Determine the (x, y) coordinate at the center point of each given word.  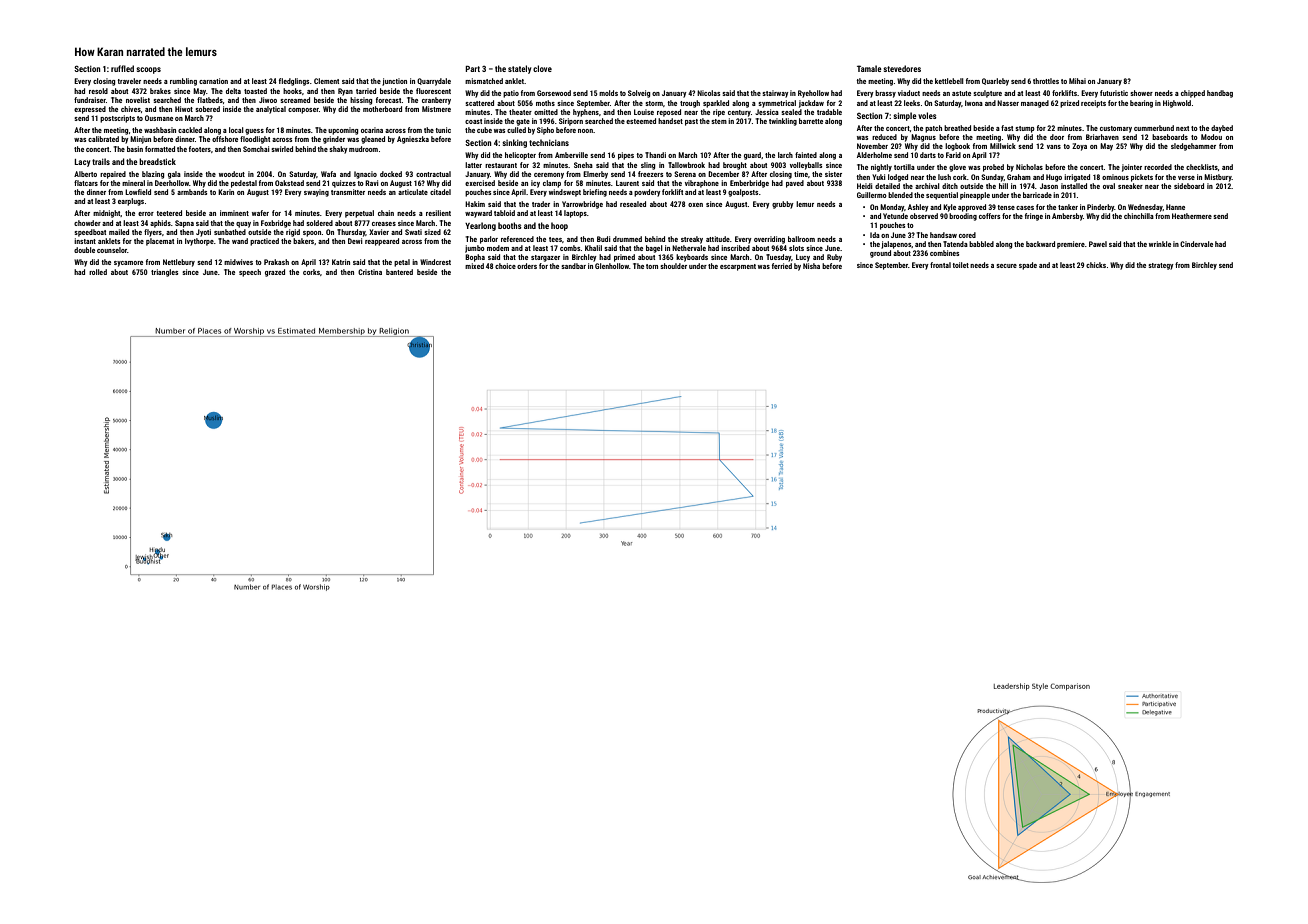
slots (796, 248)
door (1057, 137)
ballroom (801, 239)
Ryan (345, 92)
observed (924, 216)
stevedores (902, 68)
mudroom (363, 149)
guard (752, 156)
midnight (107, 214)
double (84, 250)
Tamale (869, 68)
